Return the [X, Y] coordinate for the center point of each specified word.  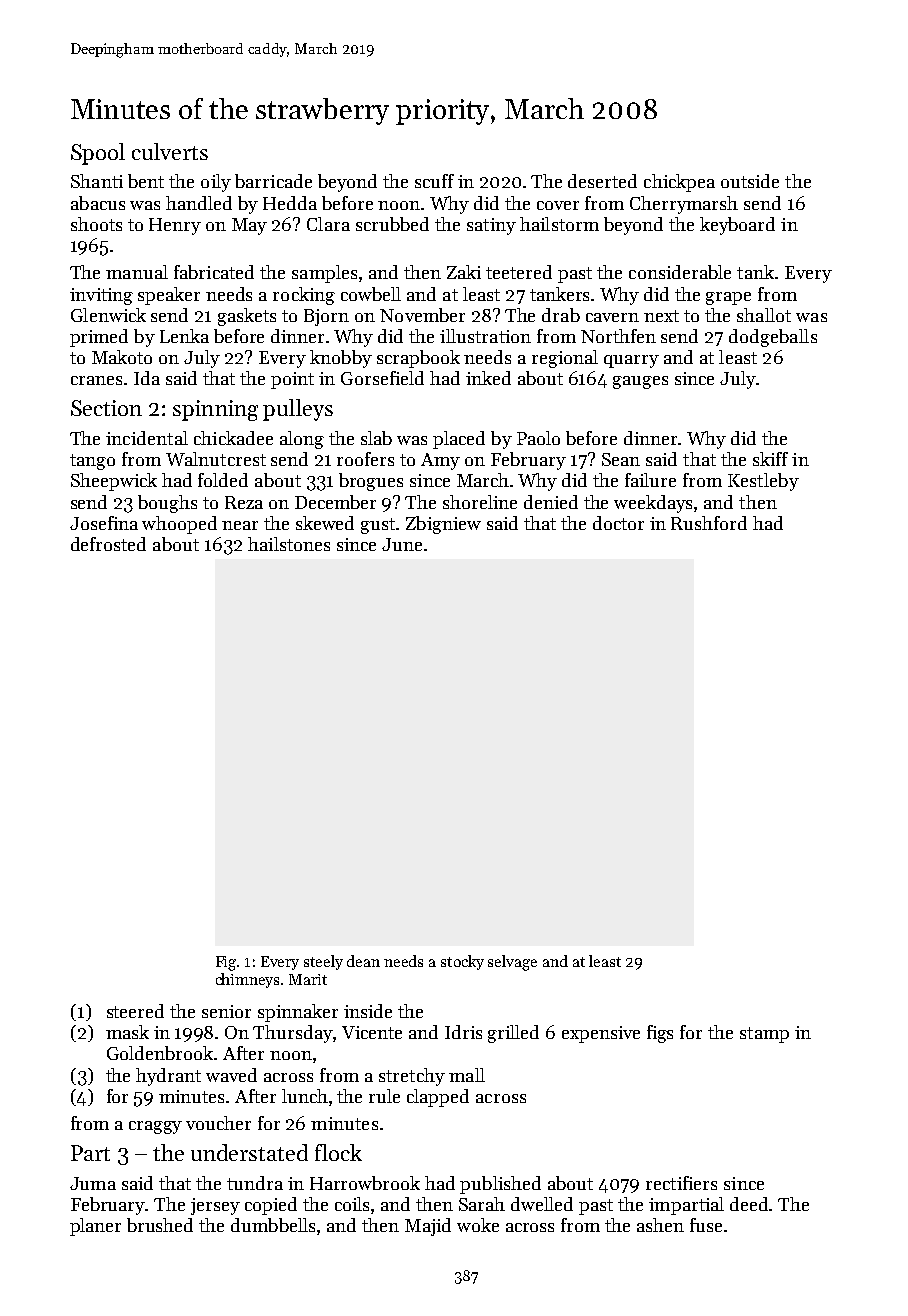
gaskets [247, 317]
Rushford [709, 523]
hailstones [289, 544]
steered [135, 1011]
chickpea [679, 183]
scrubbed [392, 224]
